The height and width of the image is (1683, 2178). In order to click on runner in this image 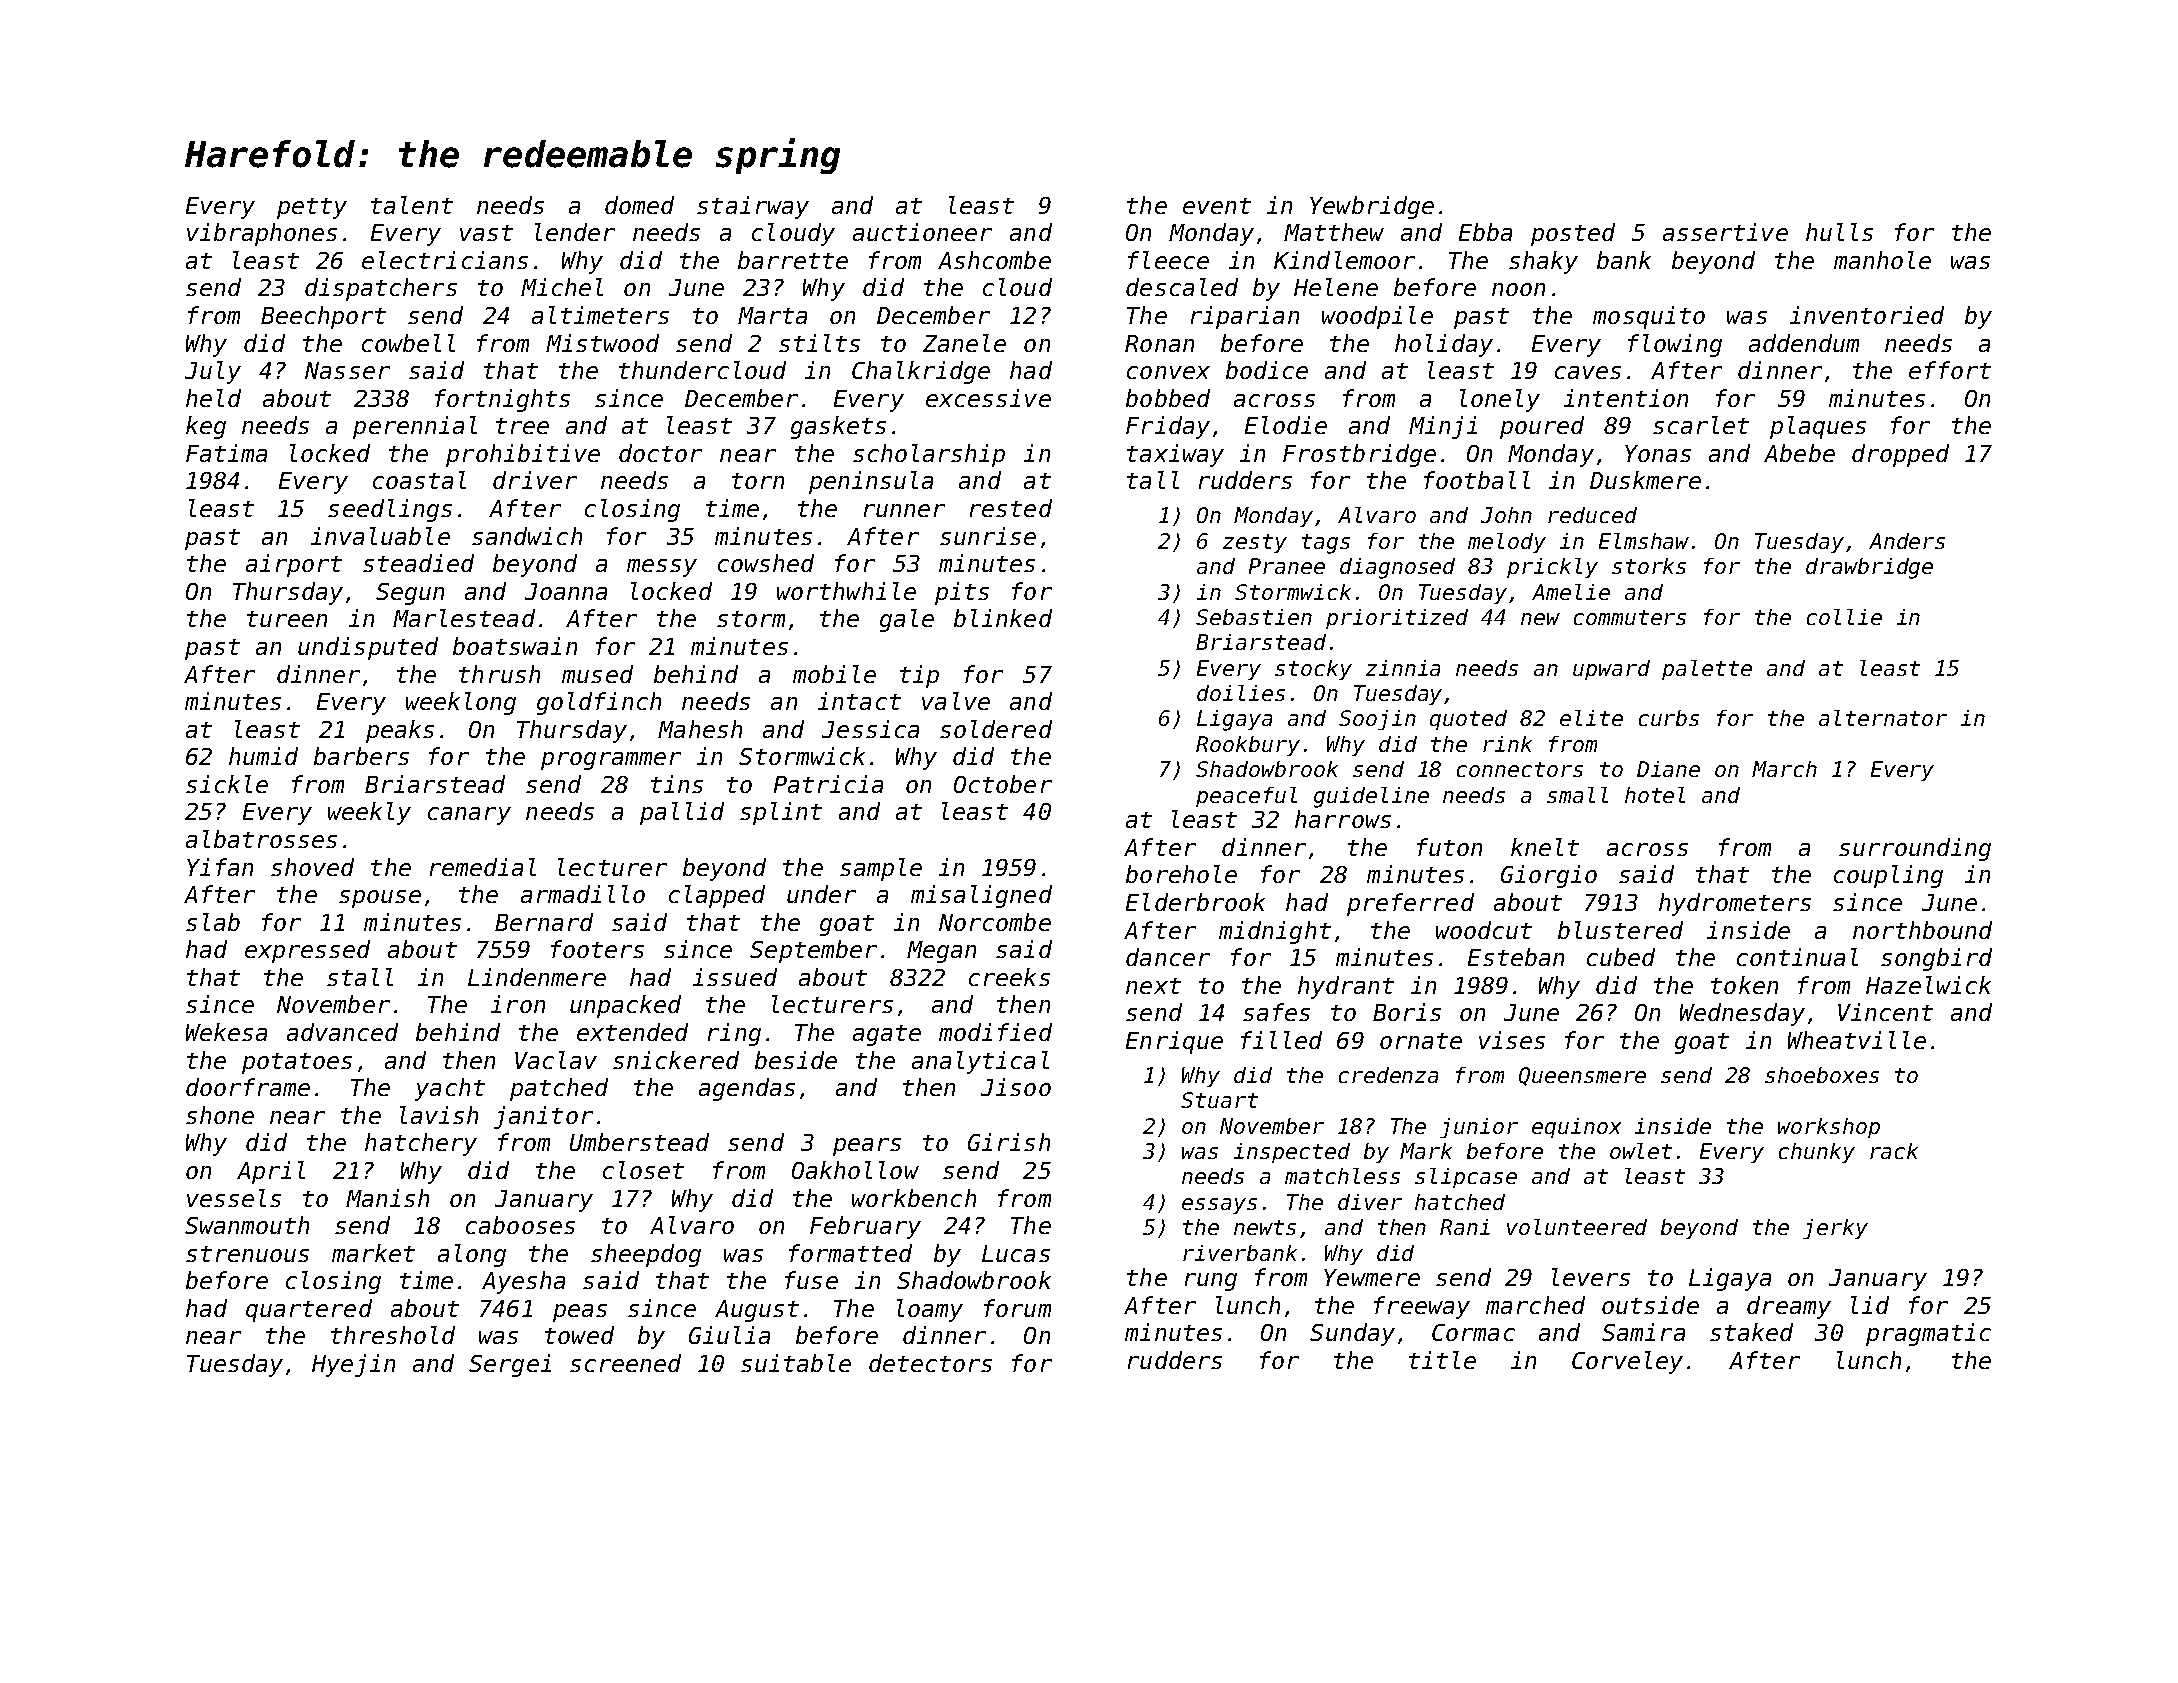, I will do `click(904, 510)`.
